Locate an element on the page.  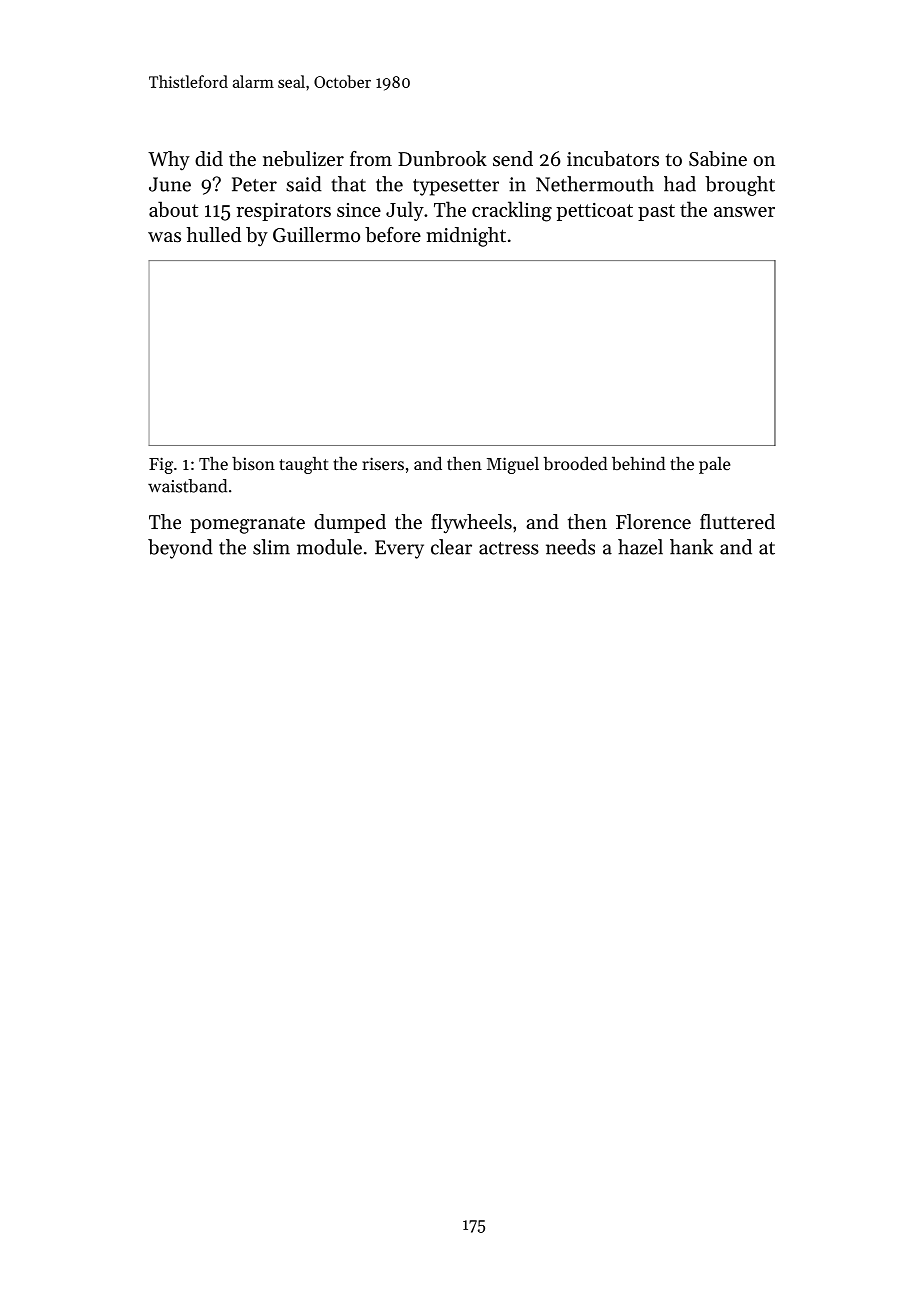
since is located at coordinates (359, 210).
